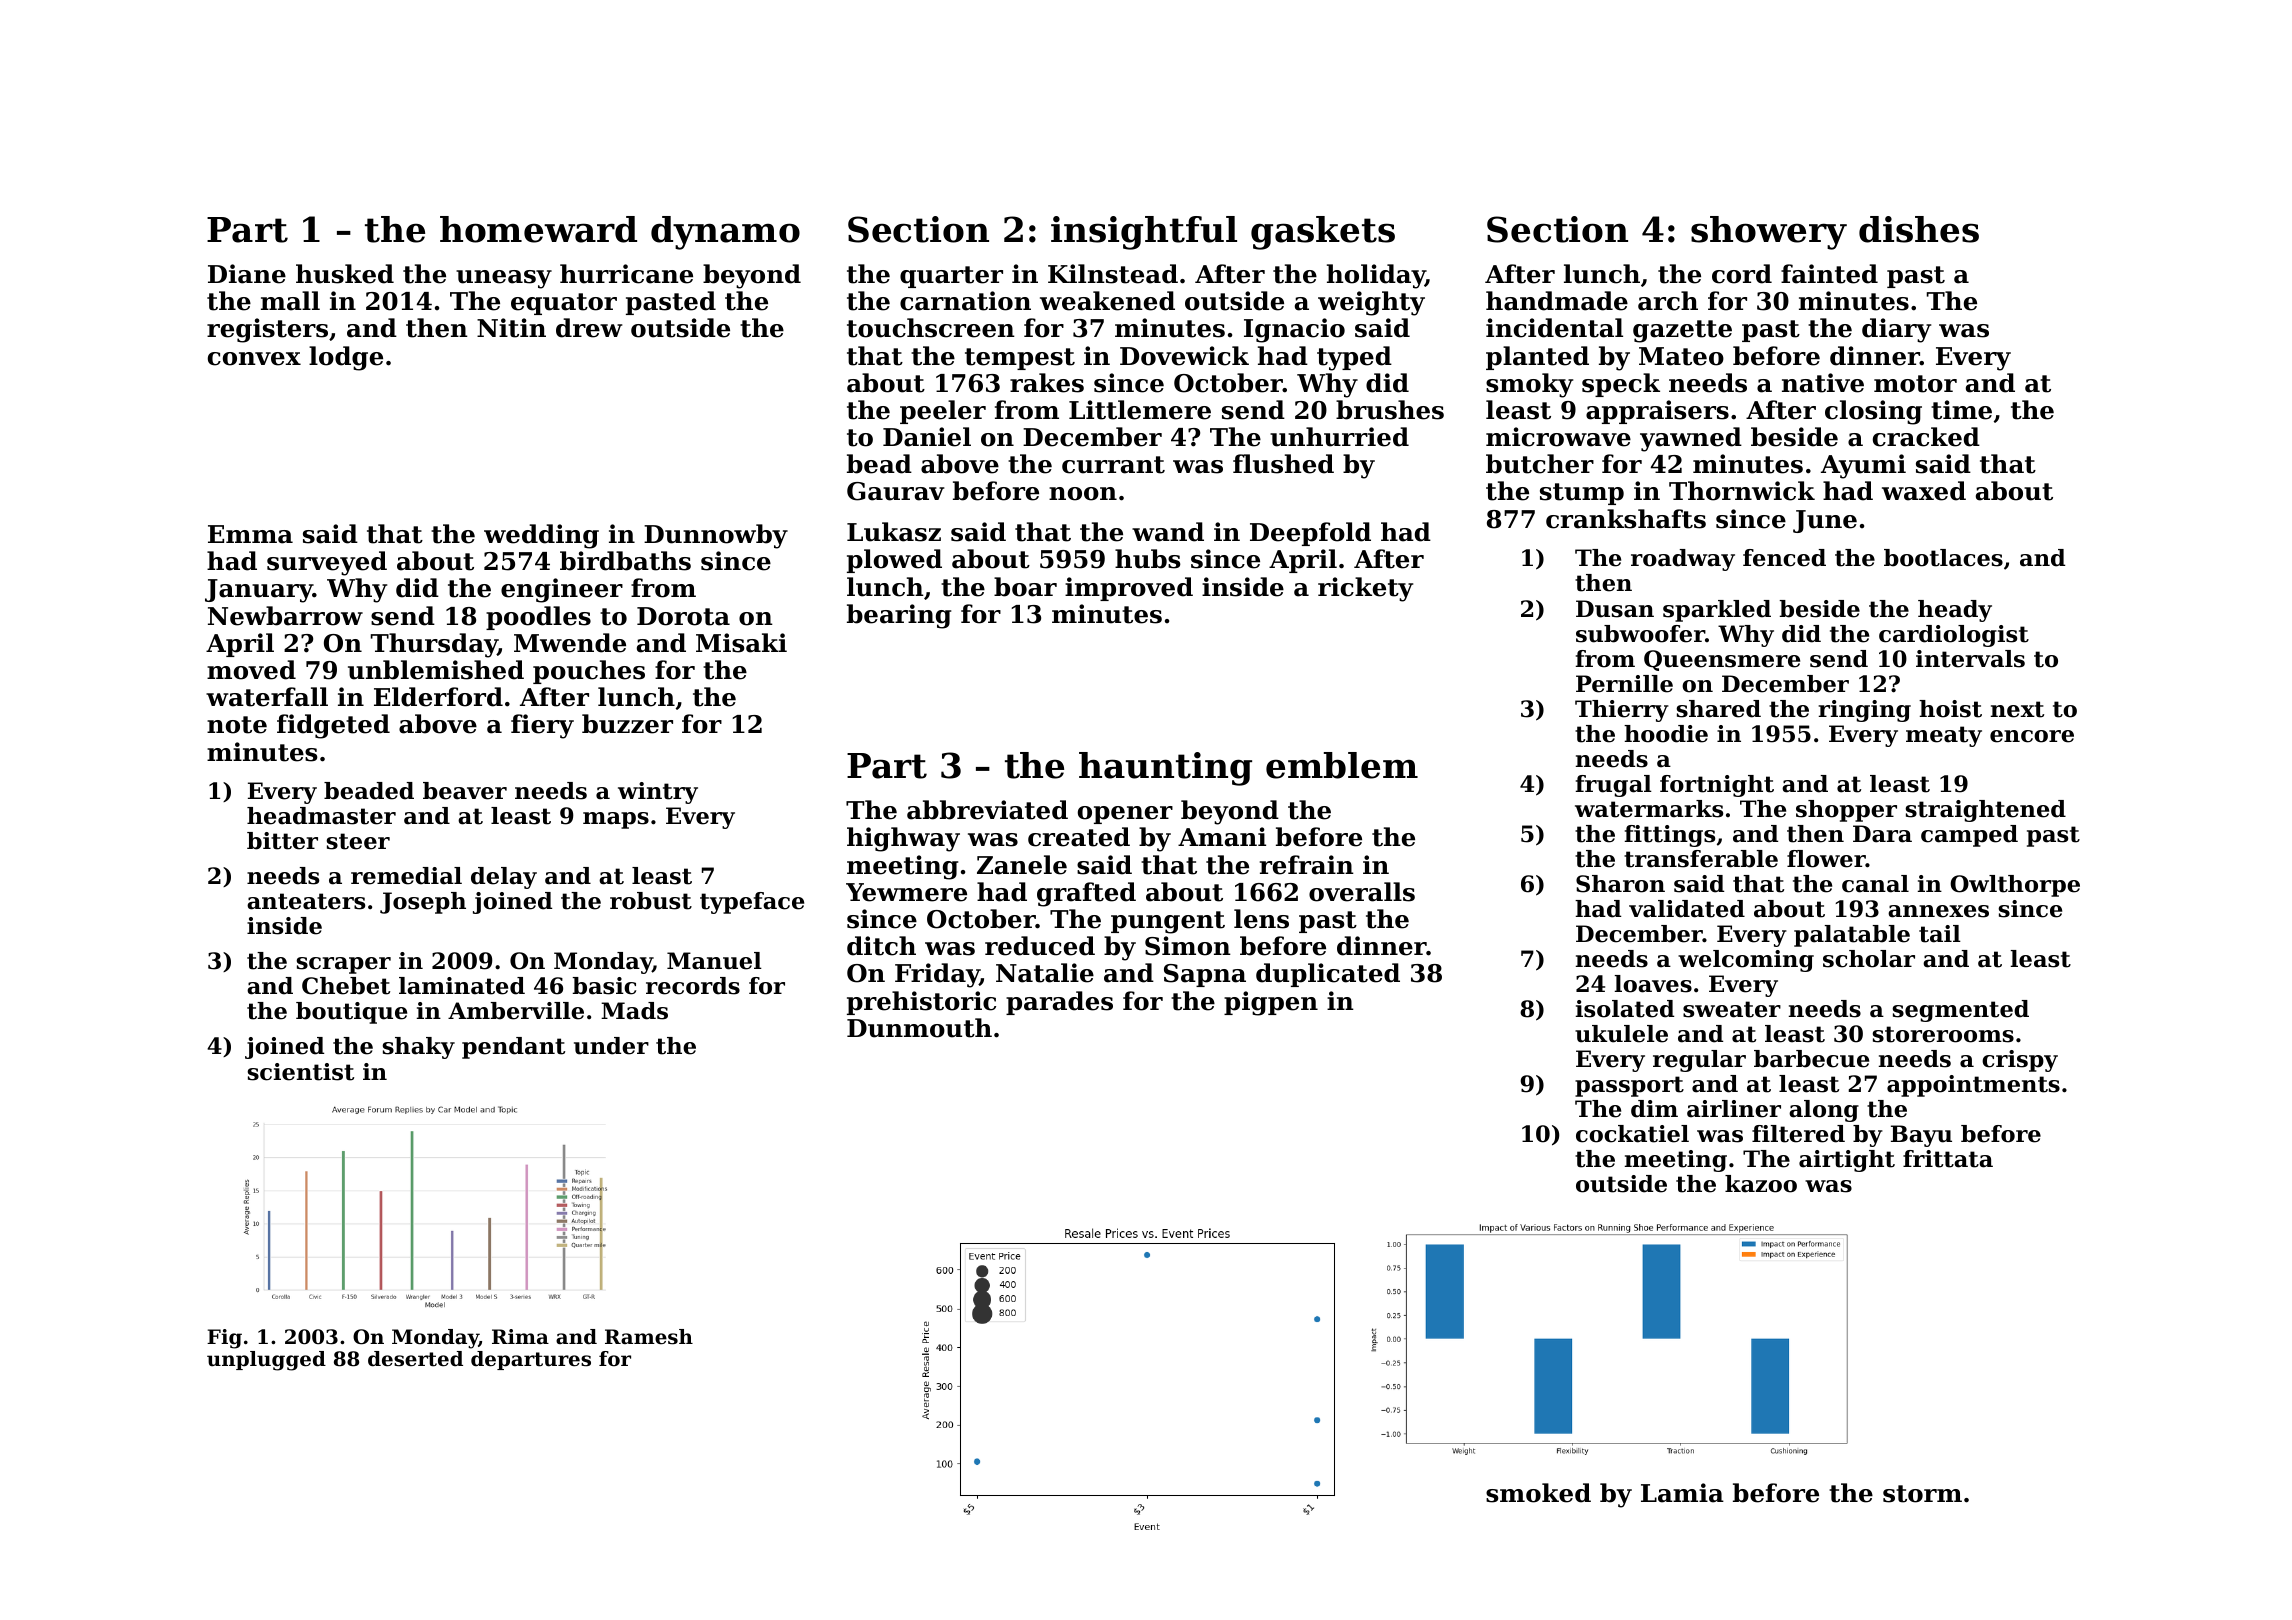 Image resolution: width=2292 pixels, height=1620 pixels. Describe the element at coordinates (1222, 837) in the image. I see `Amani` at that location.
